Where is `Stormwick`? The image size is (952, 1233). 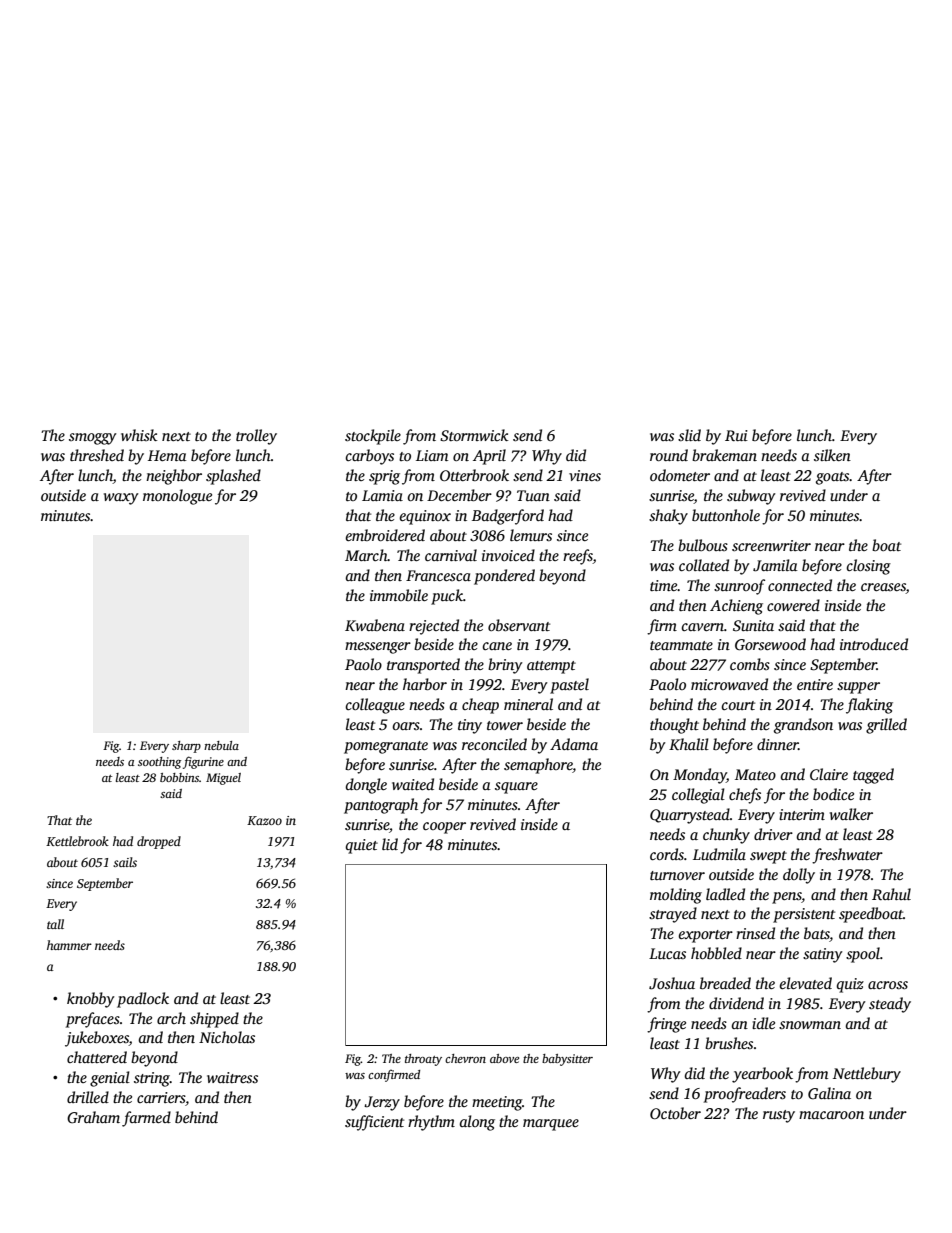
Stormwick is located at coordinates (474, 435).
